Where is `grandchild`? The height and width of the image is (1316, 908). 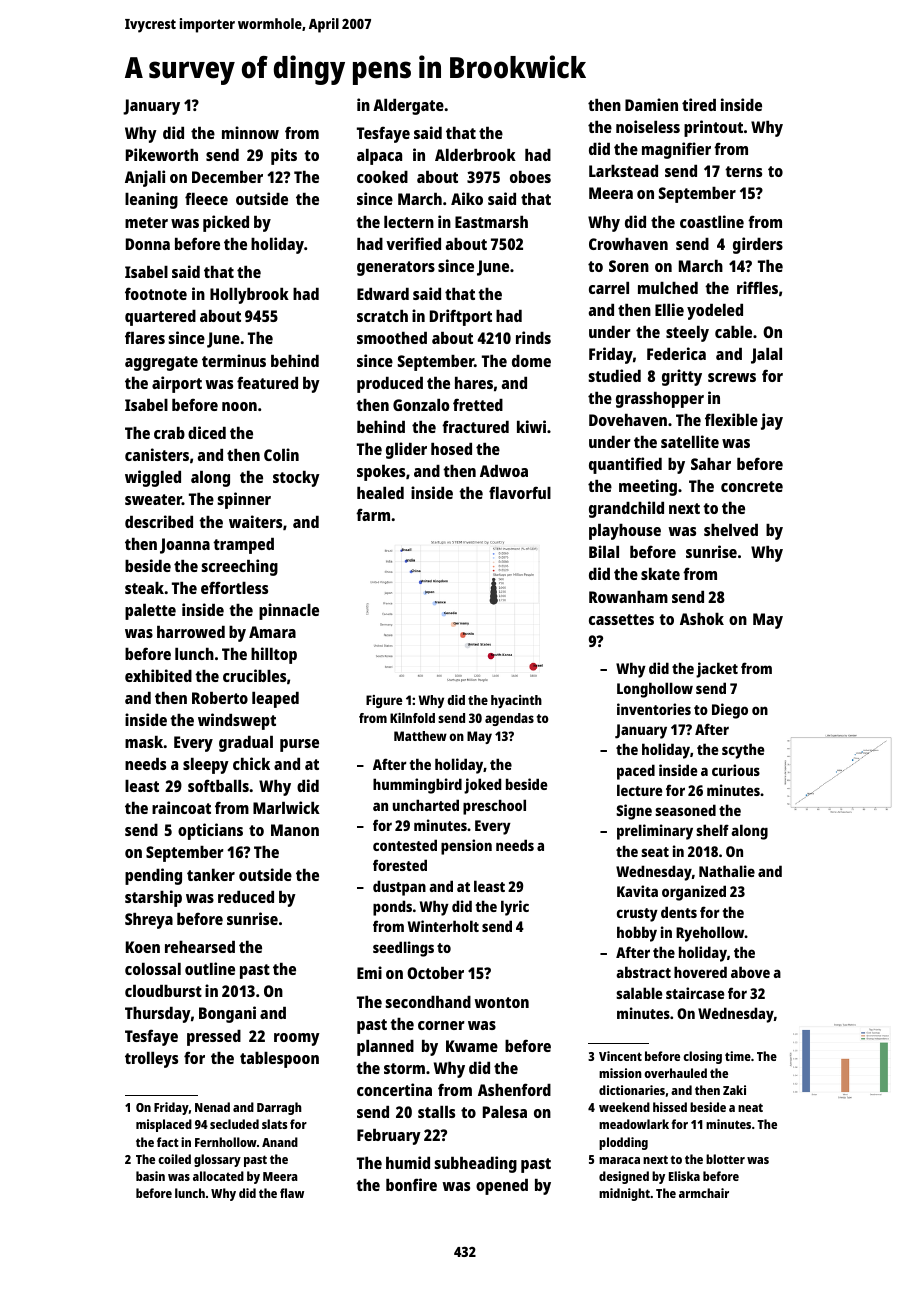
grandchild is located at coordinates (626, 509).
